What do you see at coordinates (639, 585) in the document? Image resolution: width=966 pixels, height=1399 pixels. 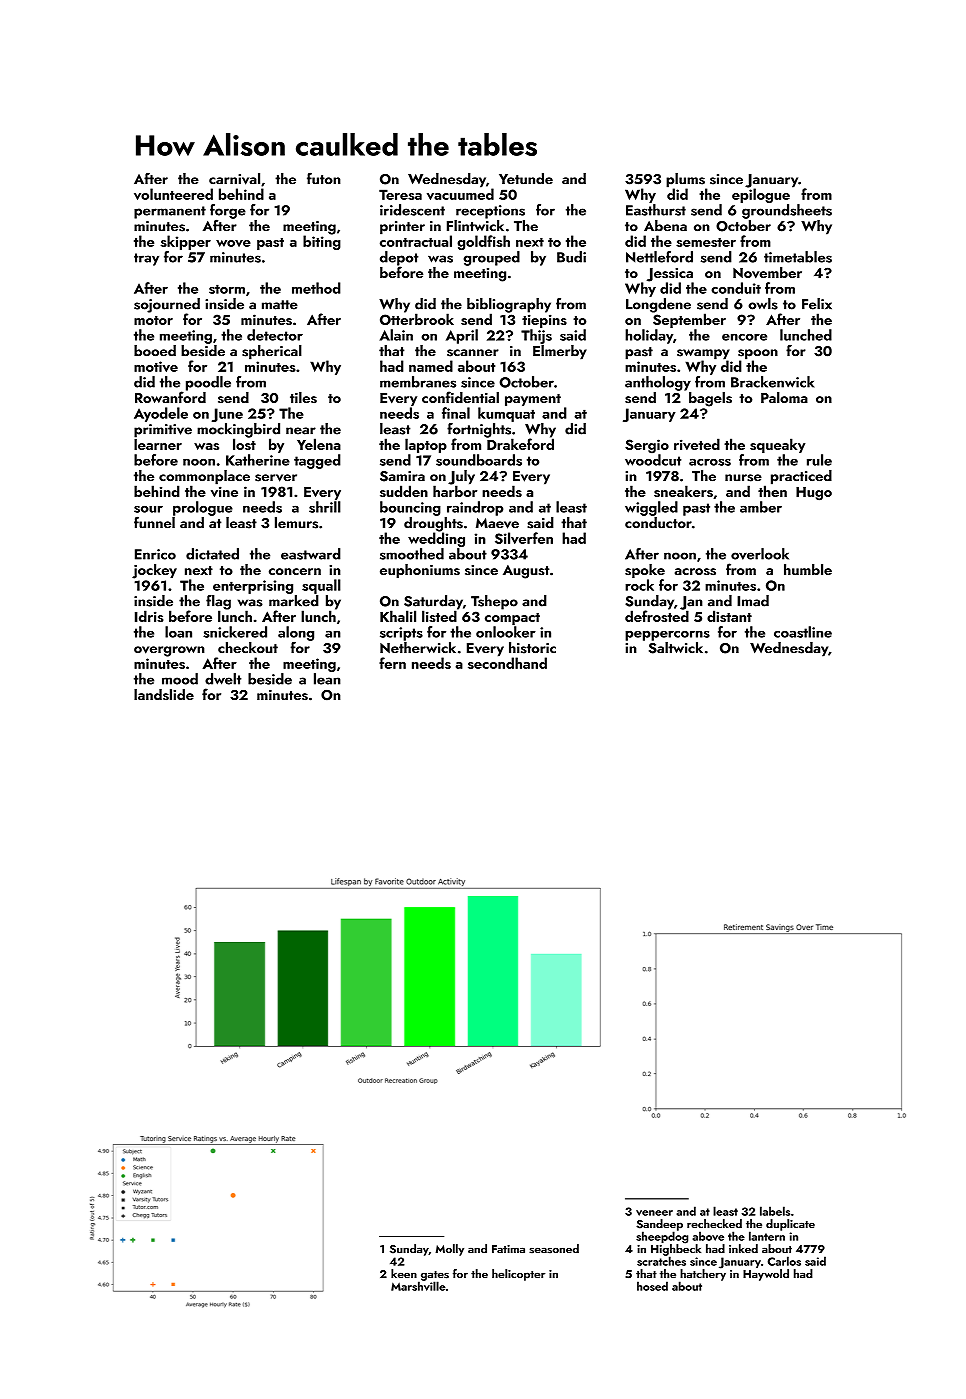 I see `rock` at bounding box center [639, 585].
